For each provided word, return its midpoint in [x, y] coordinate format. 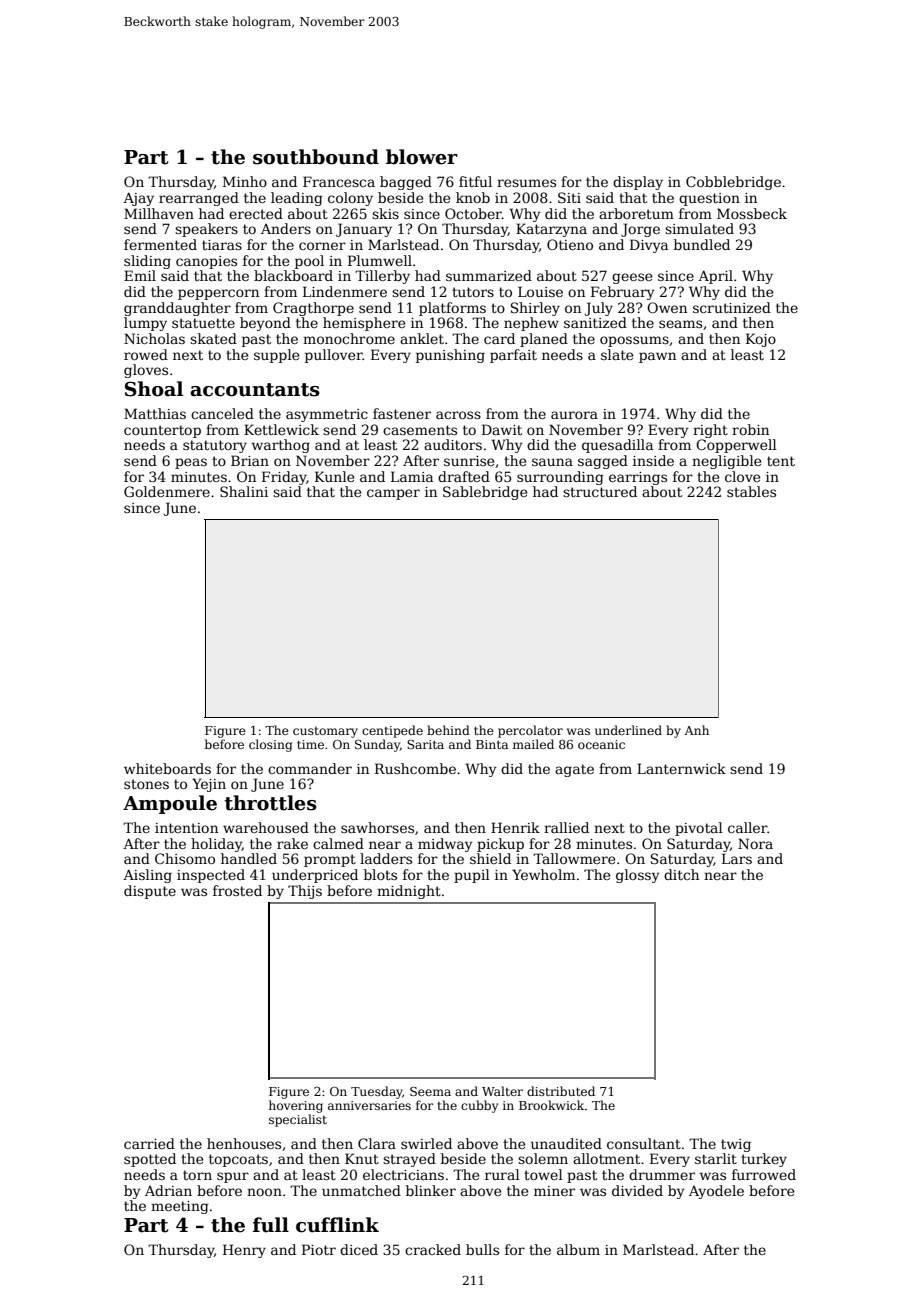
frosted [237, 890]
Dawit [502, 429]
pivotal [699, 829]
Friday [284, 478]
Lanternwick [681, 768]
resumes [526, 183]
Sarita [425, 744]
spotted [150, 1160]
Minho [245, 181]
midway [445, 845]
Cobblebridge [733, 183]
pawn [657, 357]
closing [270, 745]
